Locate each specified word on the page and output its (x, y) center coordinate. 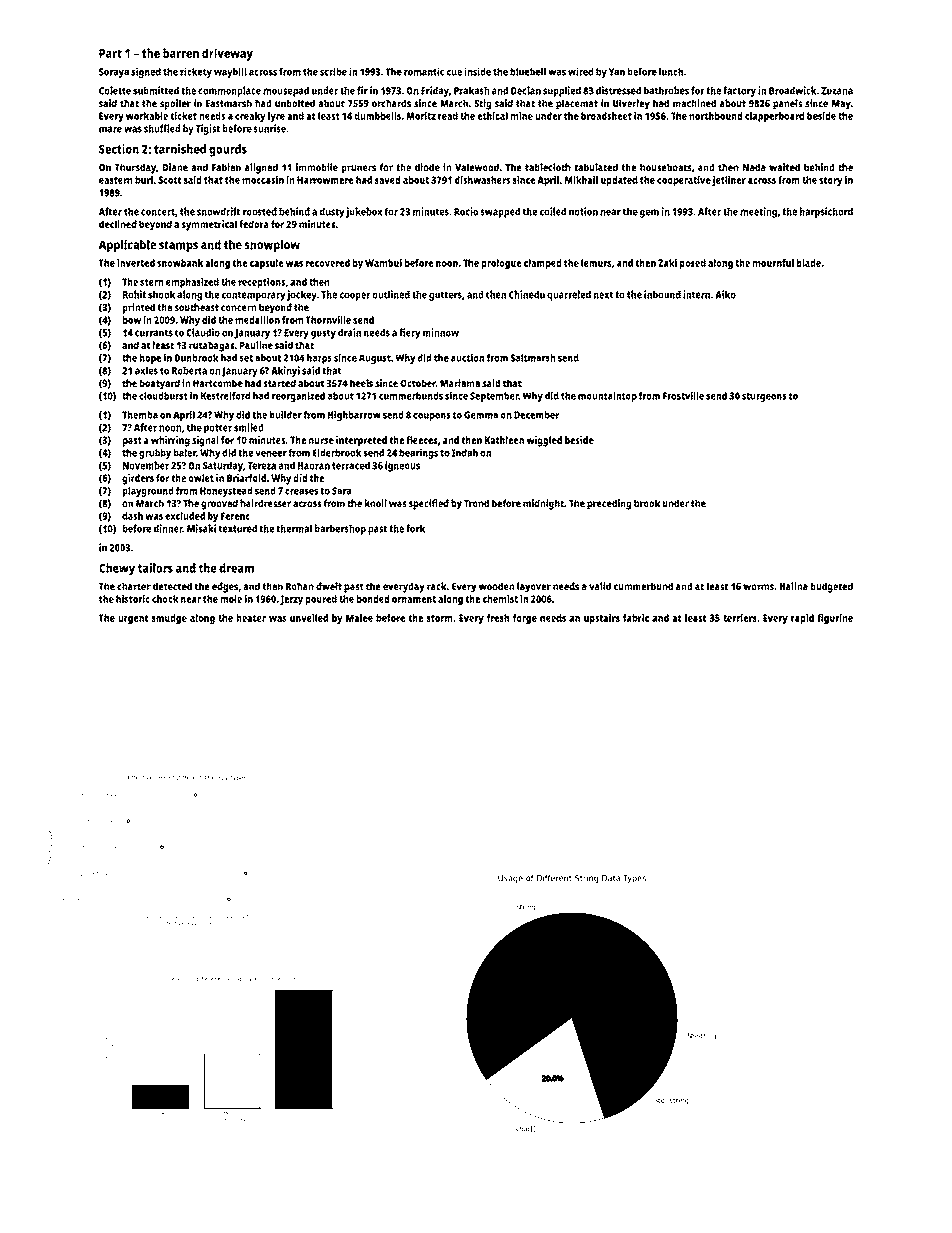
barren (181, 53)
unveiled (309, 618)
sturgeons (764, 397)
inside (478, 71)
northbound (715, 116)
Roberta (189, 370)
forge (525, 619)
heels (361, 383)
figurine (835, 619)
